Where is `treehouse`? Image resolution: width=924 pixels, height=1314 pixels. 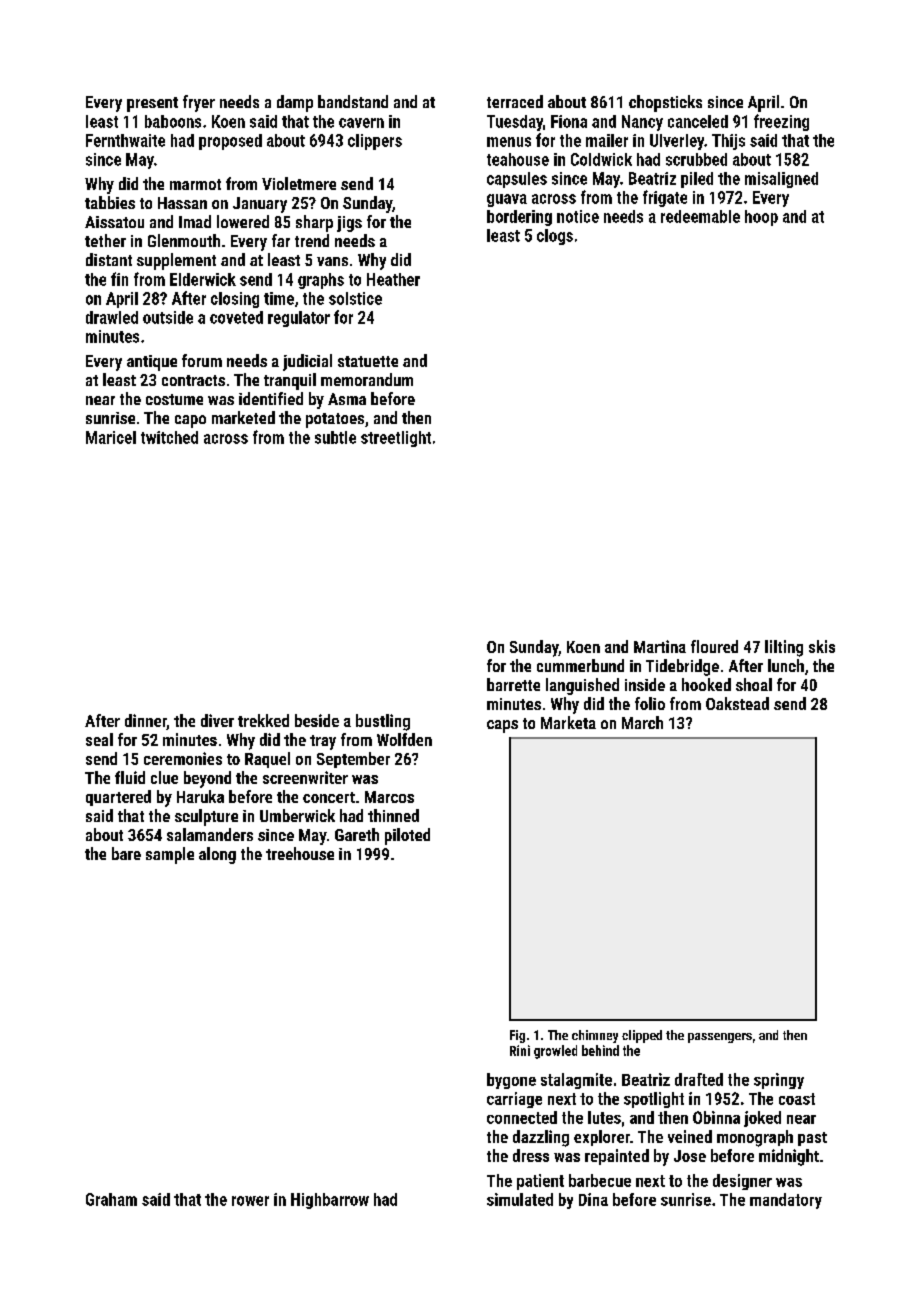
treehouse is located at coordinates (300, 853).
